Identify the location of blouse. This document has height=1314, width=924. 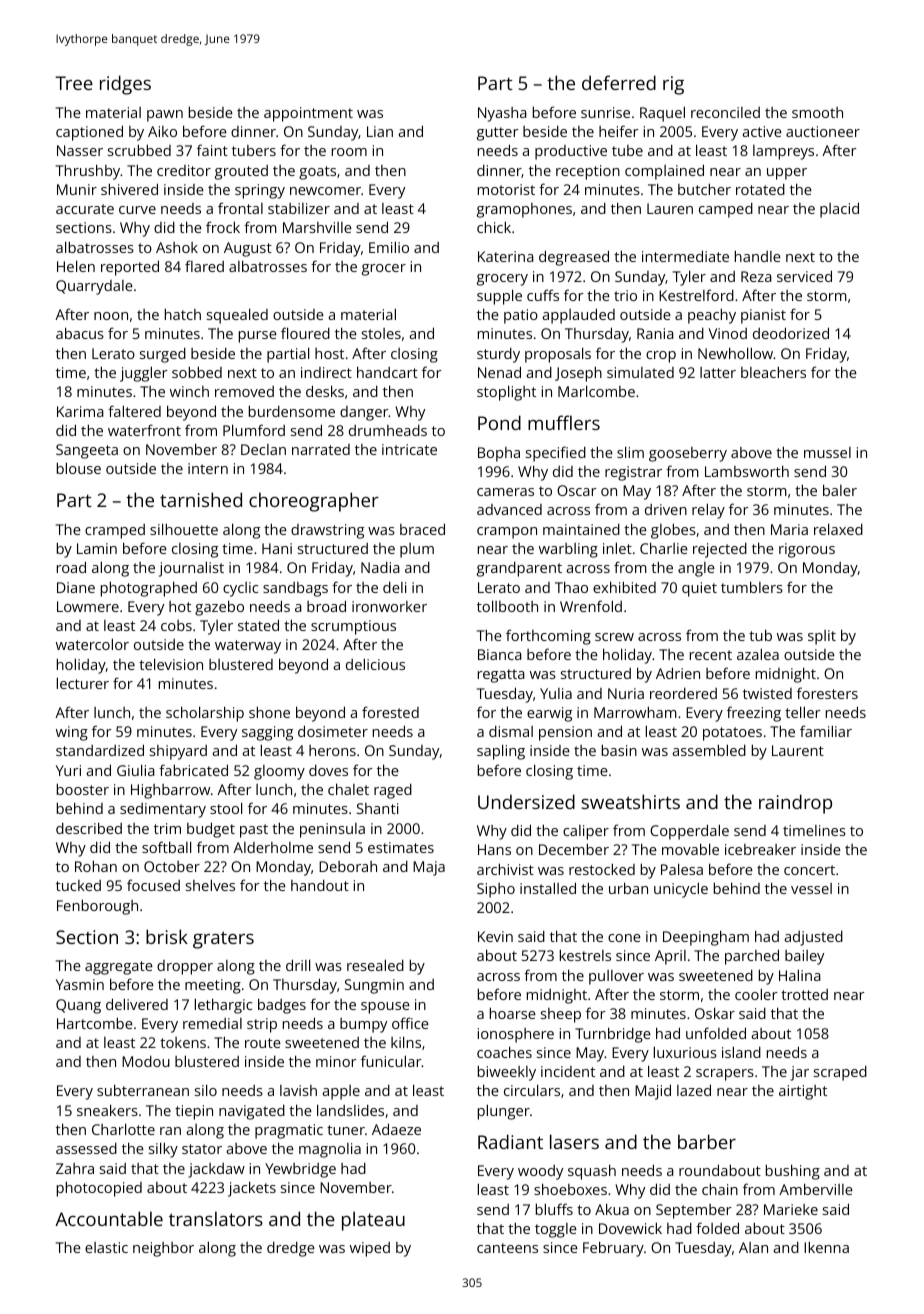
(79, 468).
